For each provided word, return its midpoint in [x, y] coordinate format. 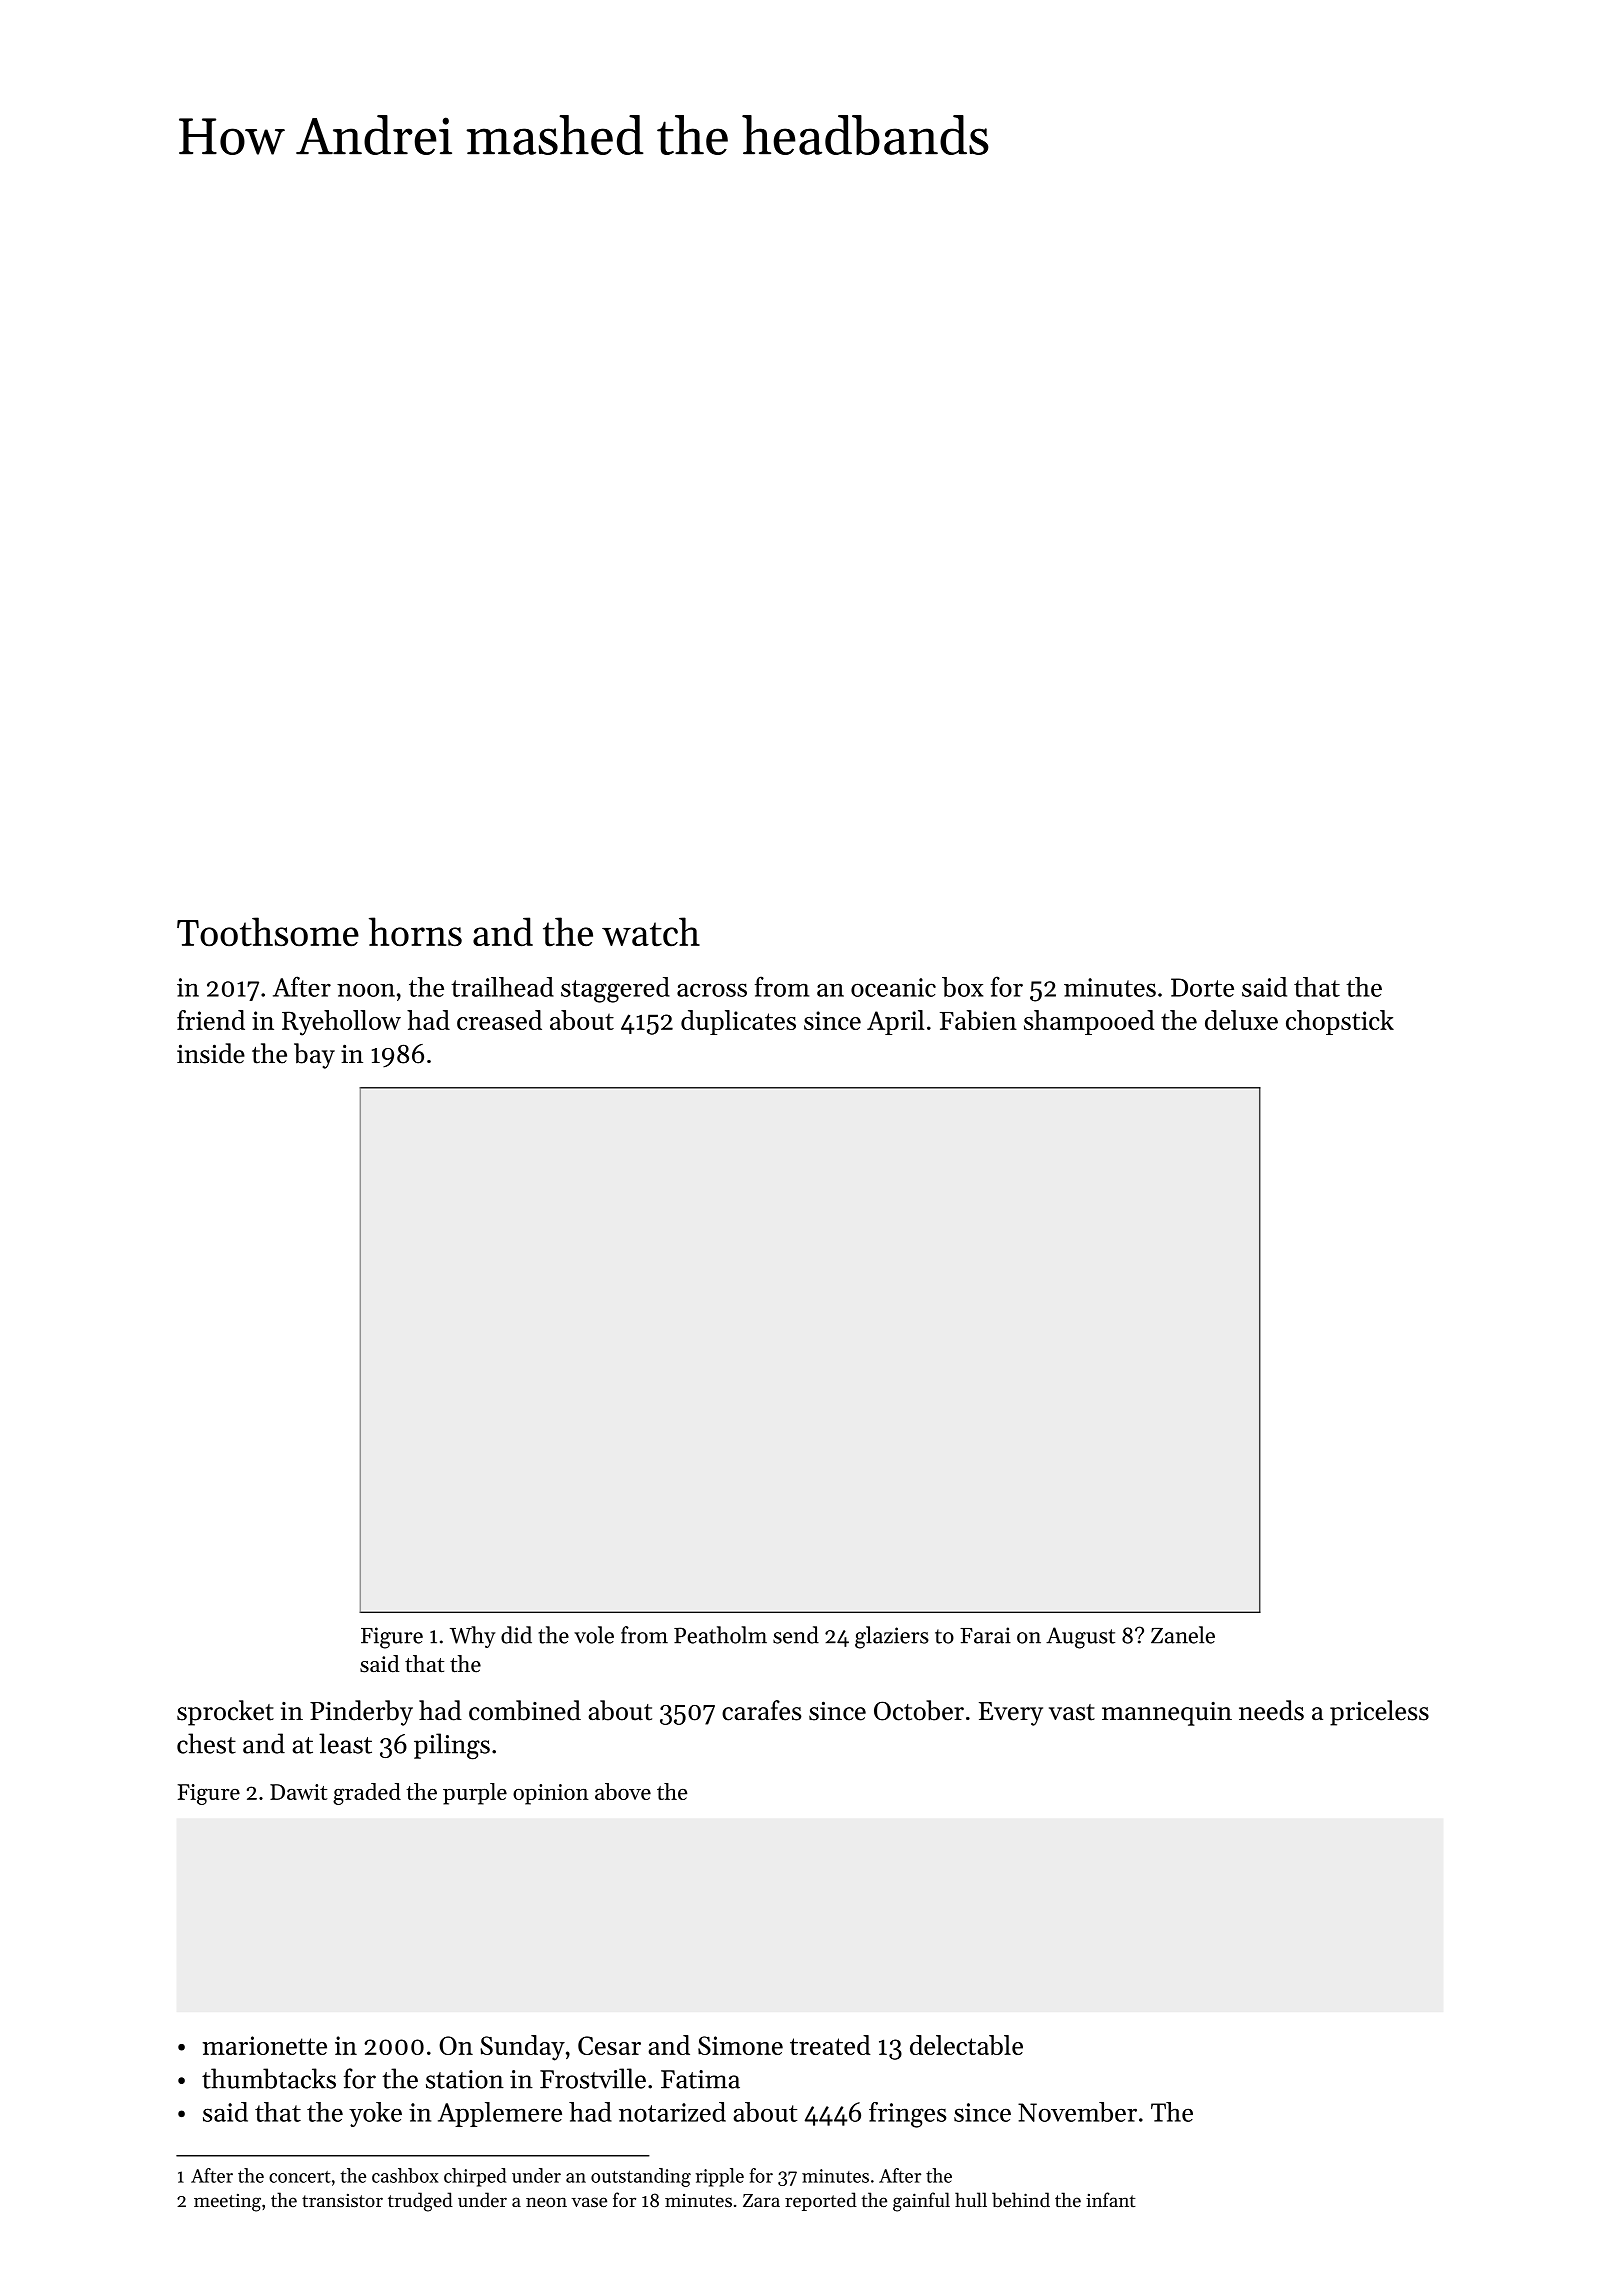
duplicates [738, 1022]
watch [651, 932]
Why [472, 1637]
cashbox [405, 2175]
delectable [966, 2045]
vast [1072, 1712]
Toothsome [268, 932]
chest [206, 1743]
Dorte [1202, 987]
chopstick [1340, 1022]
